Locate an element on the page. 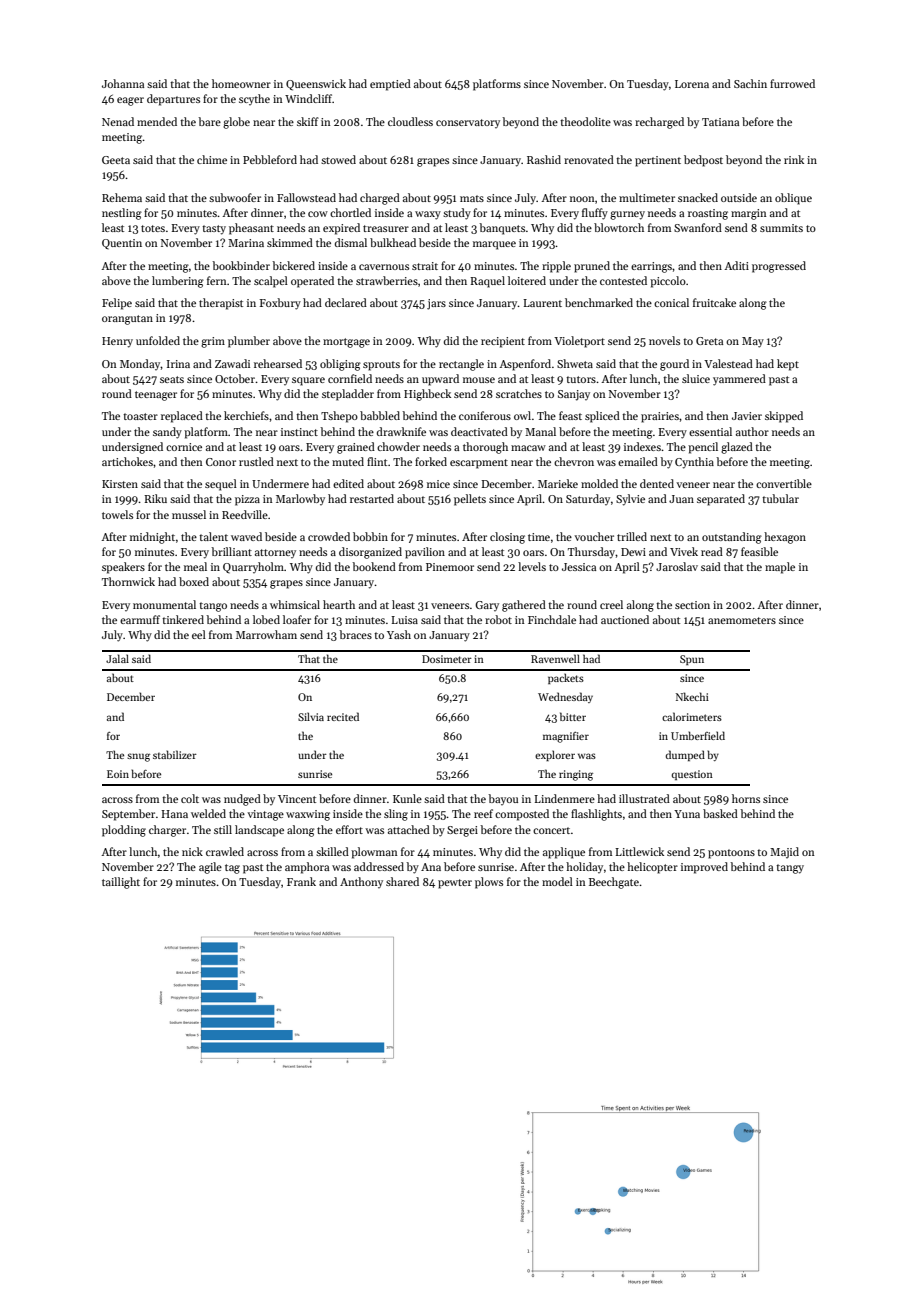 This document has width=924, height=1308. Johanna is located at coordinates (123, 83).
